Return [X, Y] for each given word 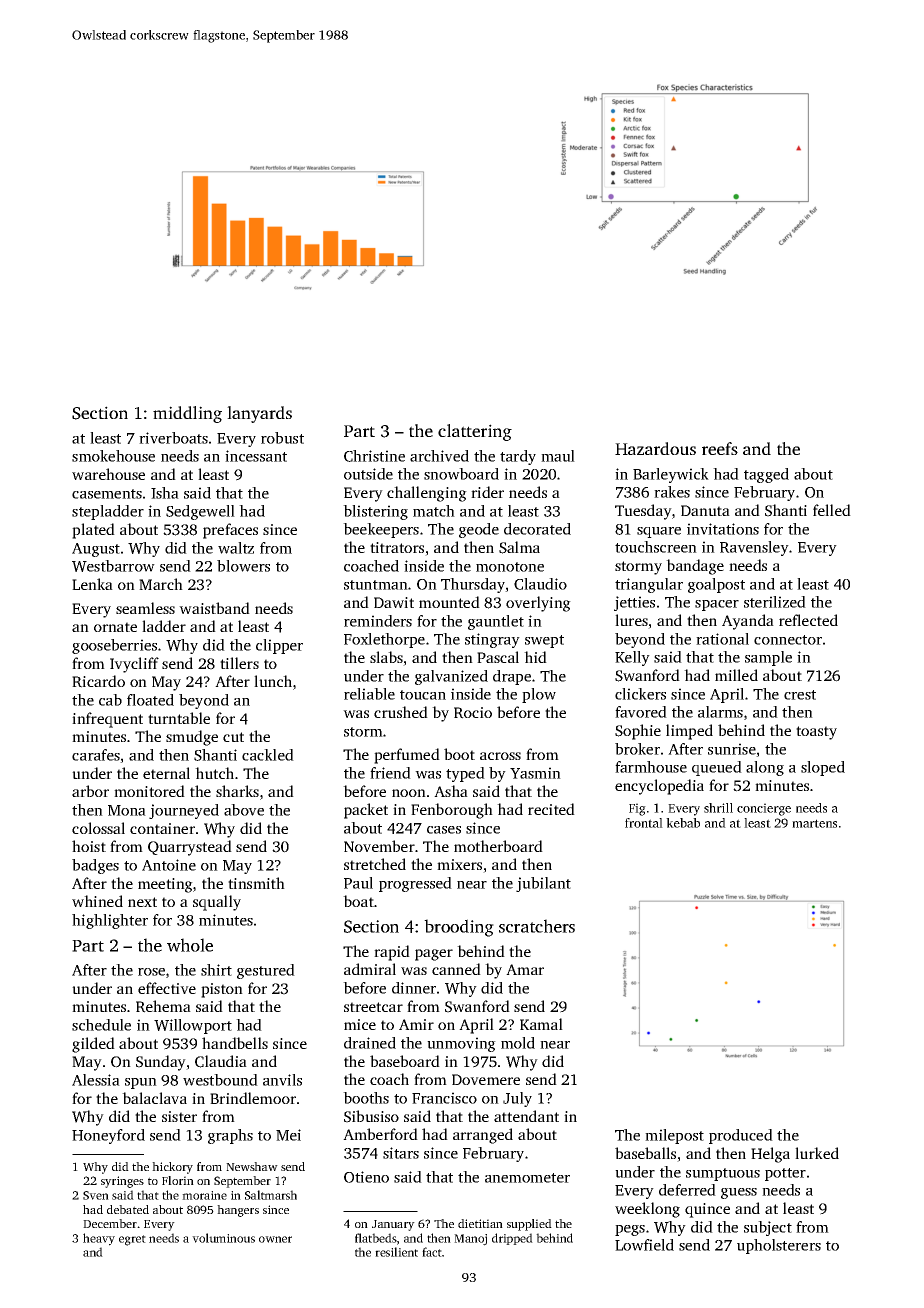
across [500, 756]
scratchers [537, 926]
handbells [235, 1043]
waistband [214, 608]
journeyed [184, 811]
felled [832, 510]
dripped [512, 1239]
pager [434, 955]
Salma [519, 547]
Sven [96, 1195]
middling [187, 414]
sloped [823, 768]
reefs [720, 448]
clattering [475, 432]
